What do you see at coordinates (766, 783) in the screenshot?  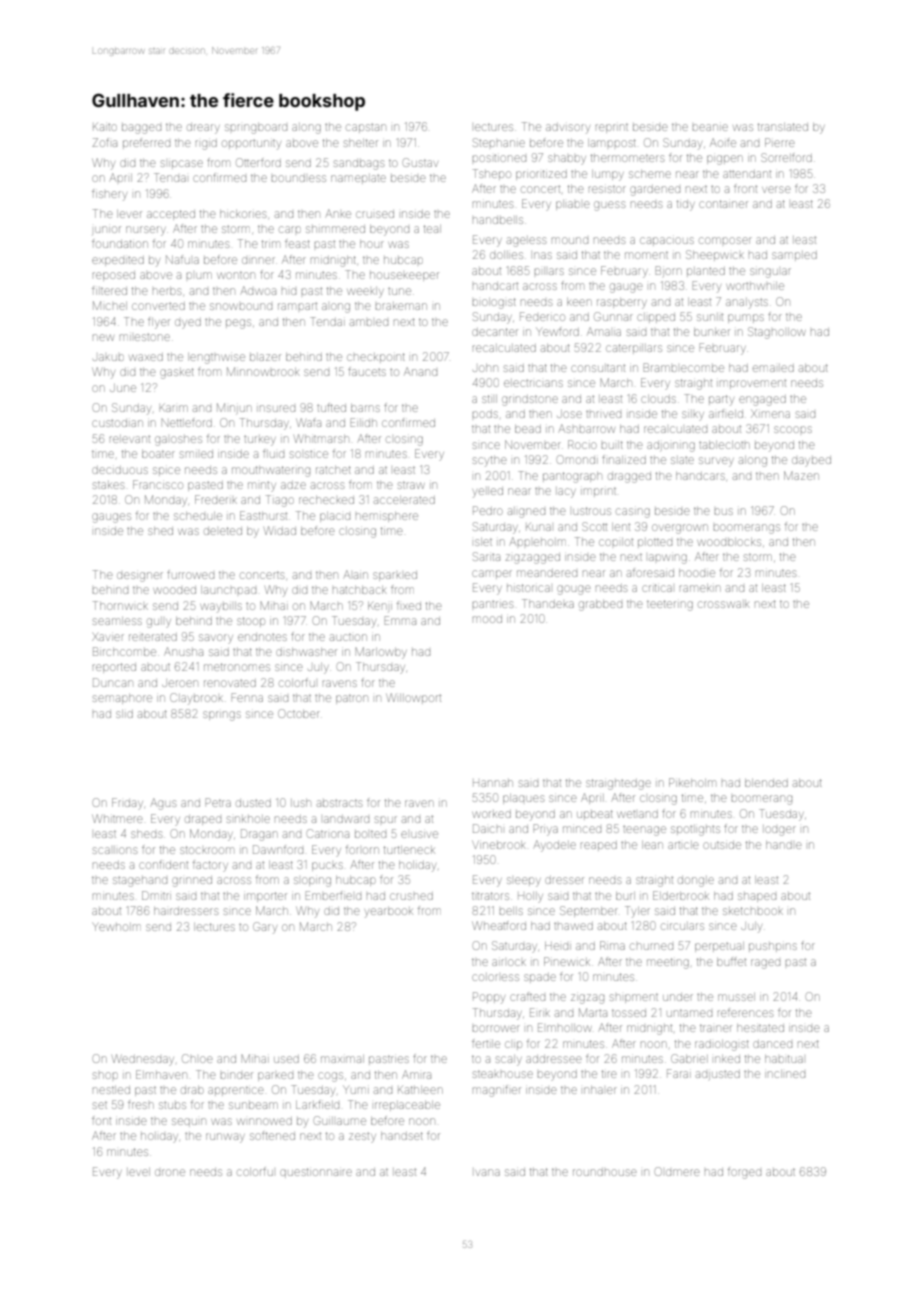 I see `blended` at bounding box center [766, 783].
